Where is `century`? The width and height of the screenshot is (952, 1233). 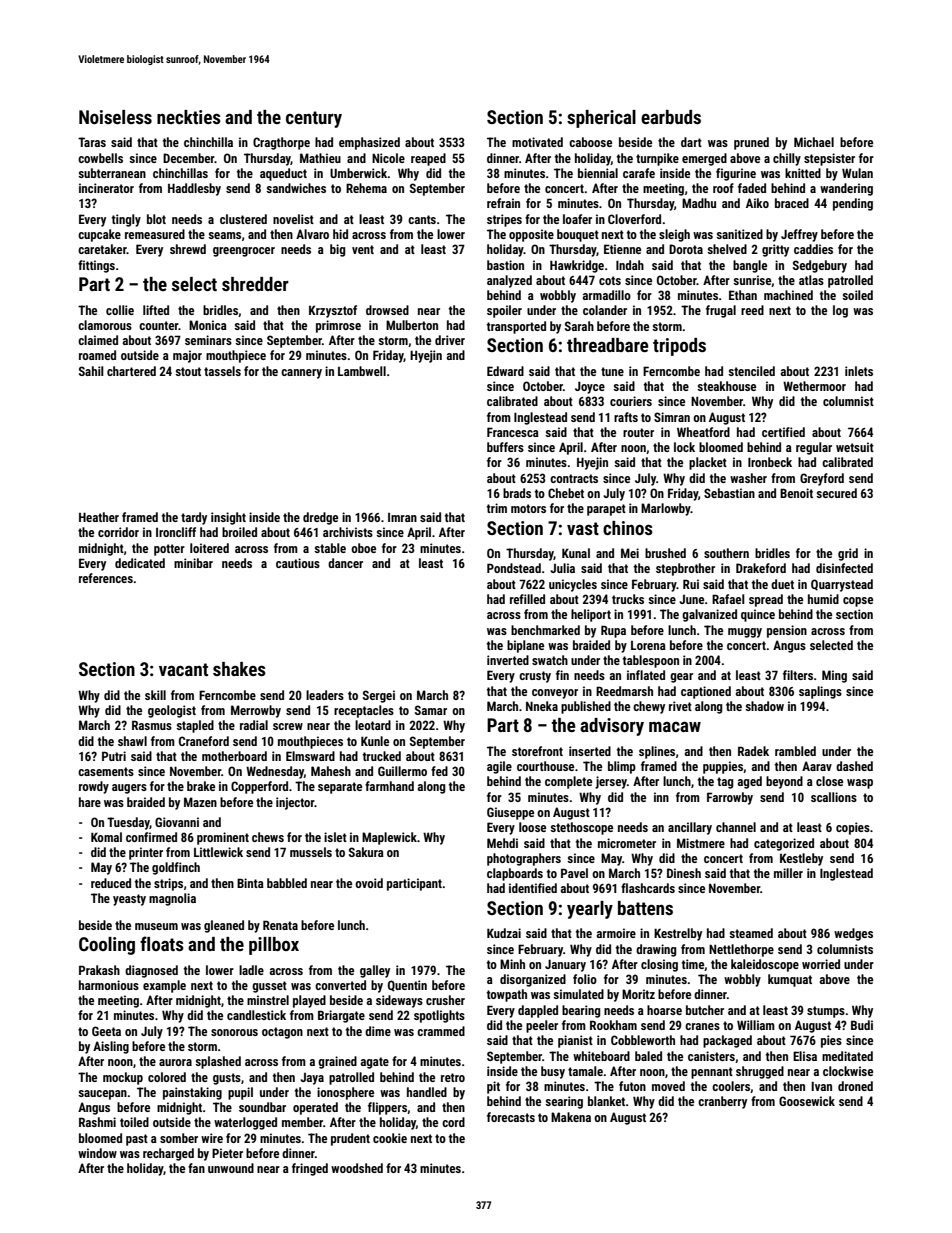 century is located at coordinates (314, 119).
